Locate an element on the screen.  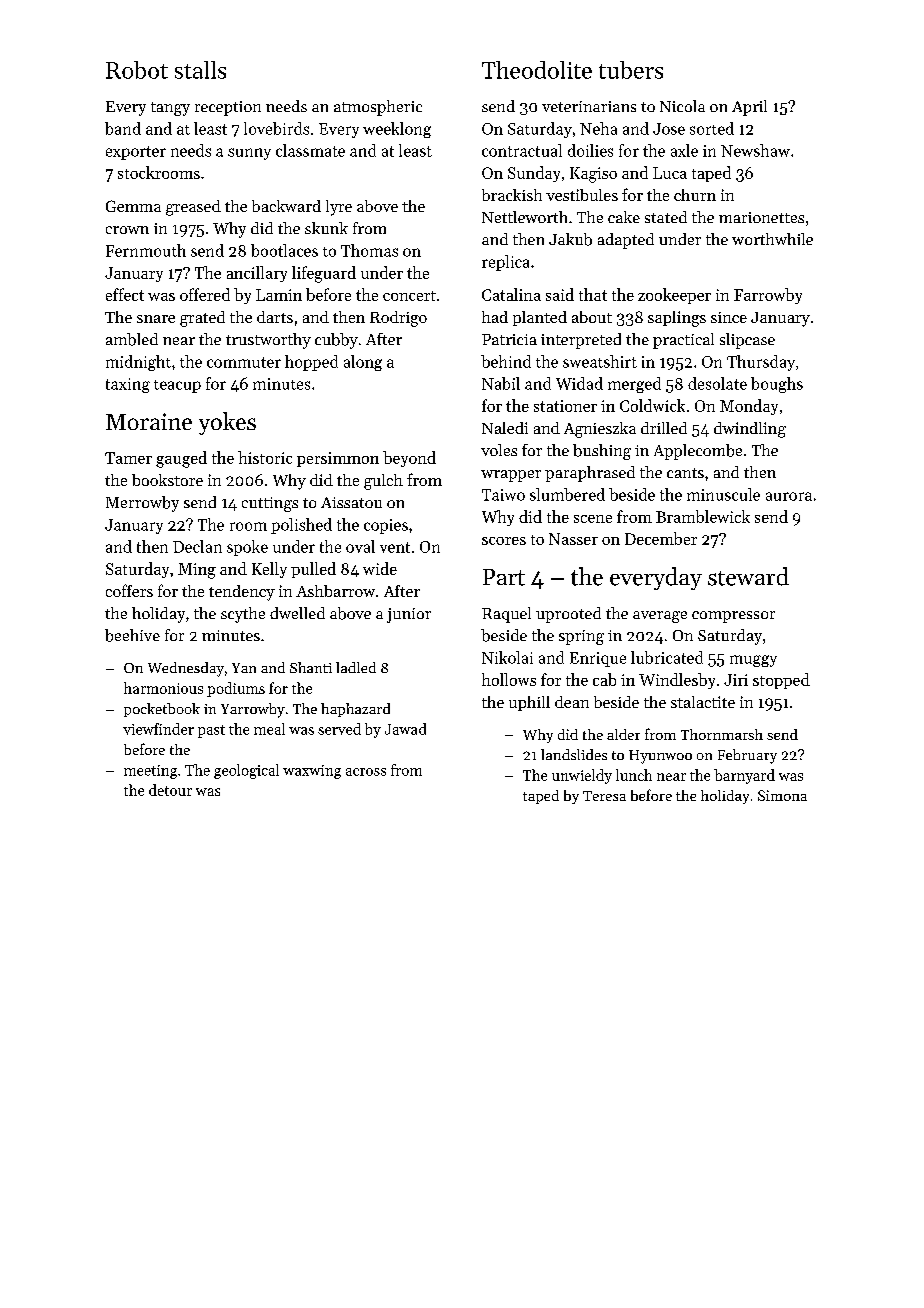
across is located at coordinates (366, 772).
